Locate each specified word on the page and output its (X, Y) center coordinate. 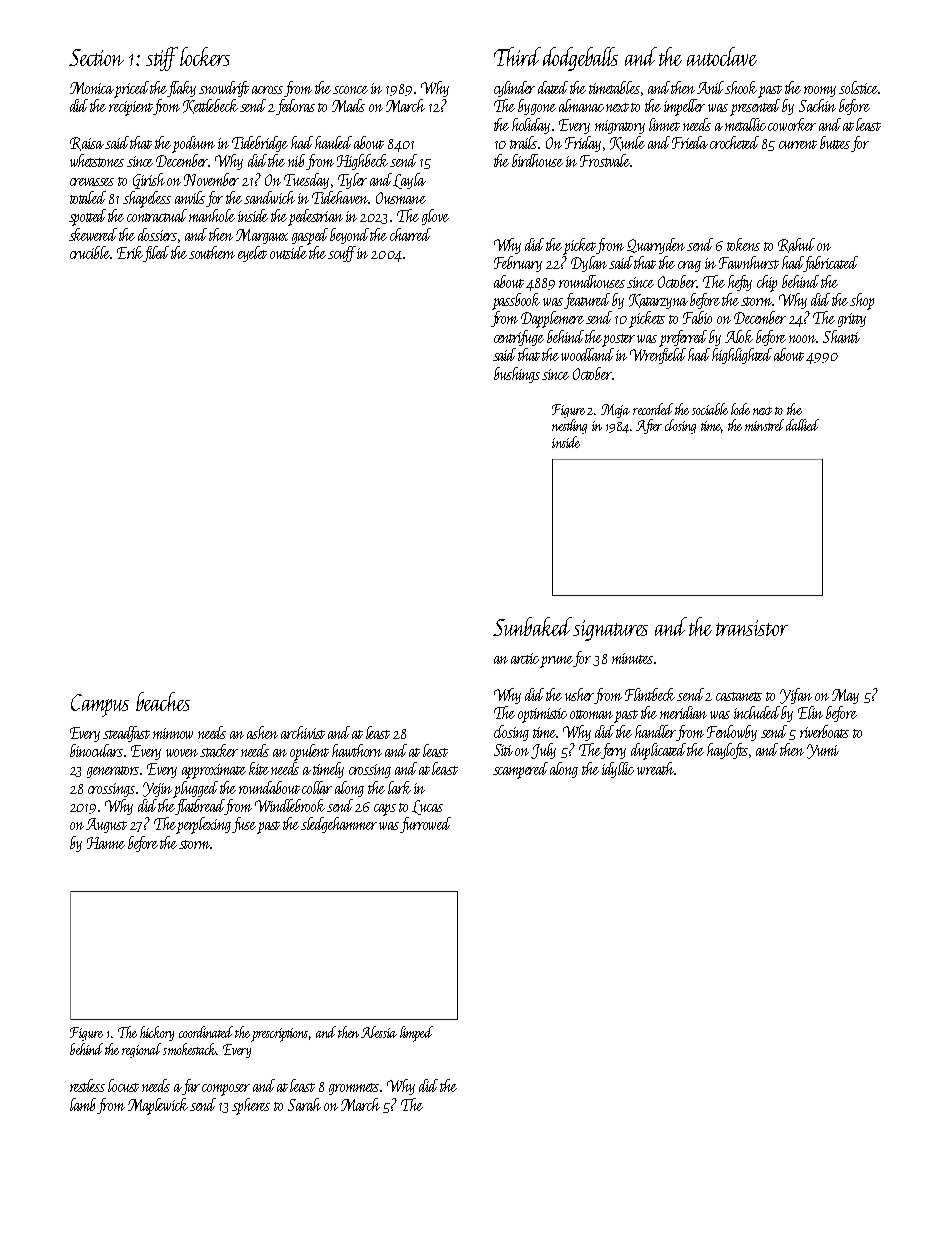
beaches (163, 701)
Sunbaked (532, 626)
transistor (752, 628)
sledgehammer (339, 825)
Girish (149, 181)
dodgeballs (580, 59)
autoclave (722, 56)
